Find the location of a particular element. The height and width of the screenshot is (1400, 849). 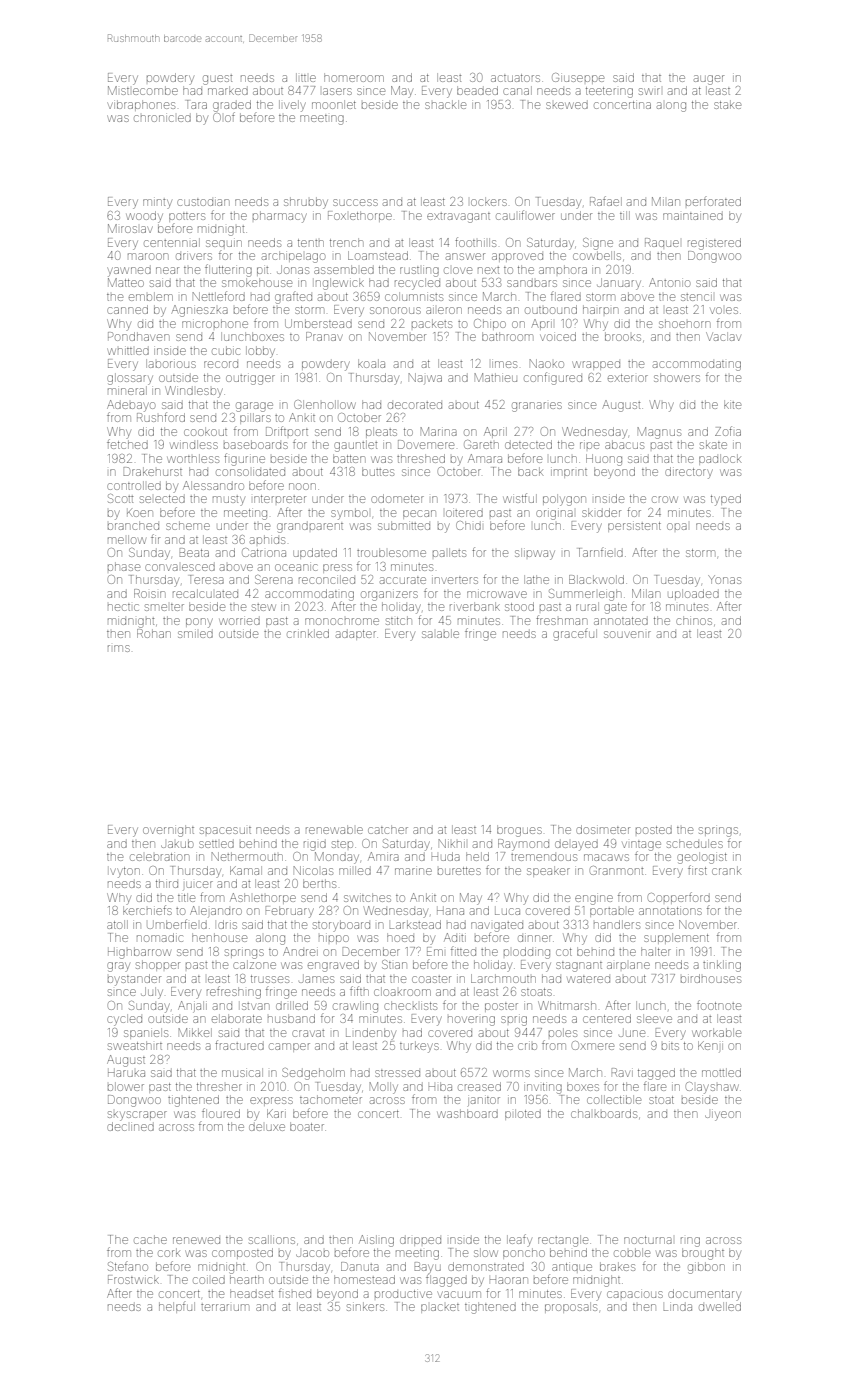

inverters is located at coordinates (455, 580).
